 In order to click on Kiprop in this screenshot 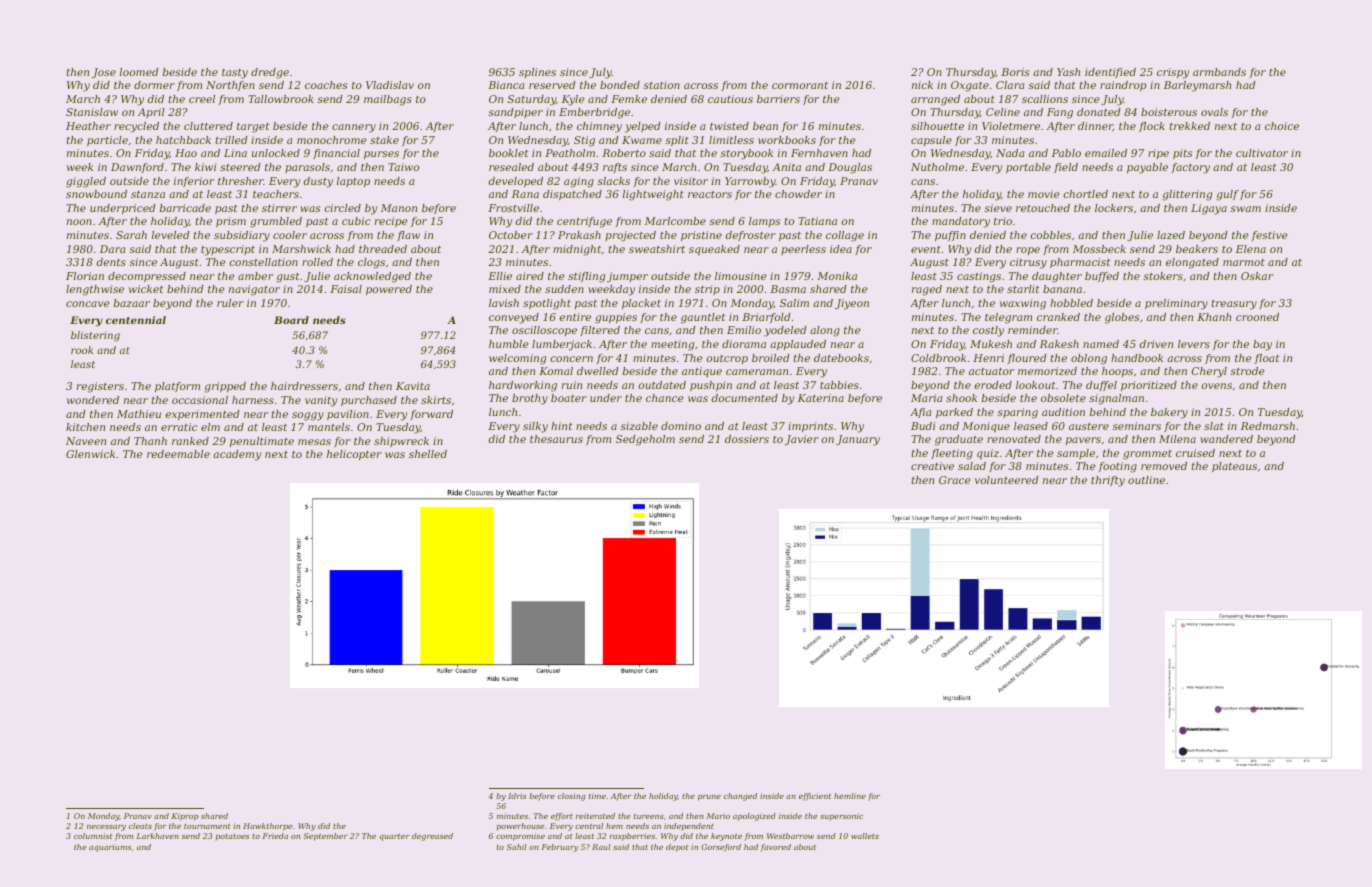, I will do `click(185, 817)`.
